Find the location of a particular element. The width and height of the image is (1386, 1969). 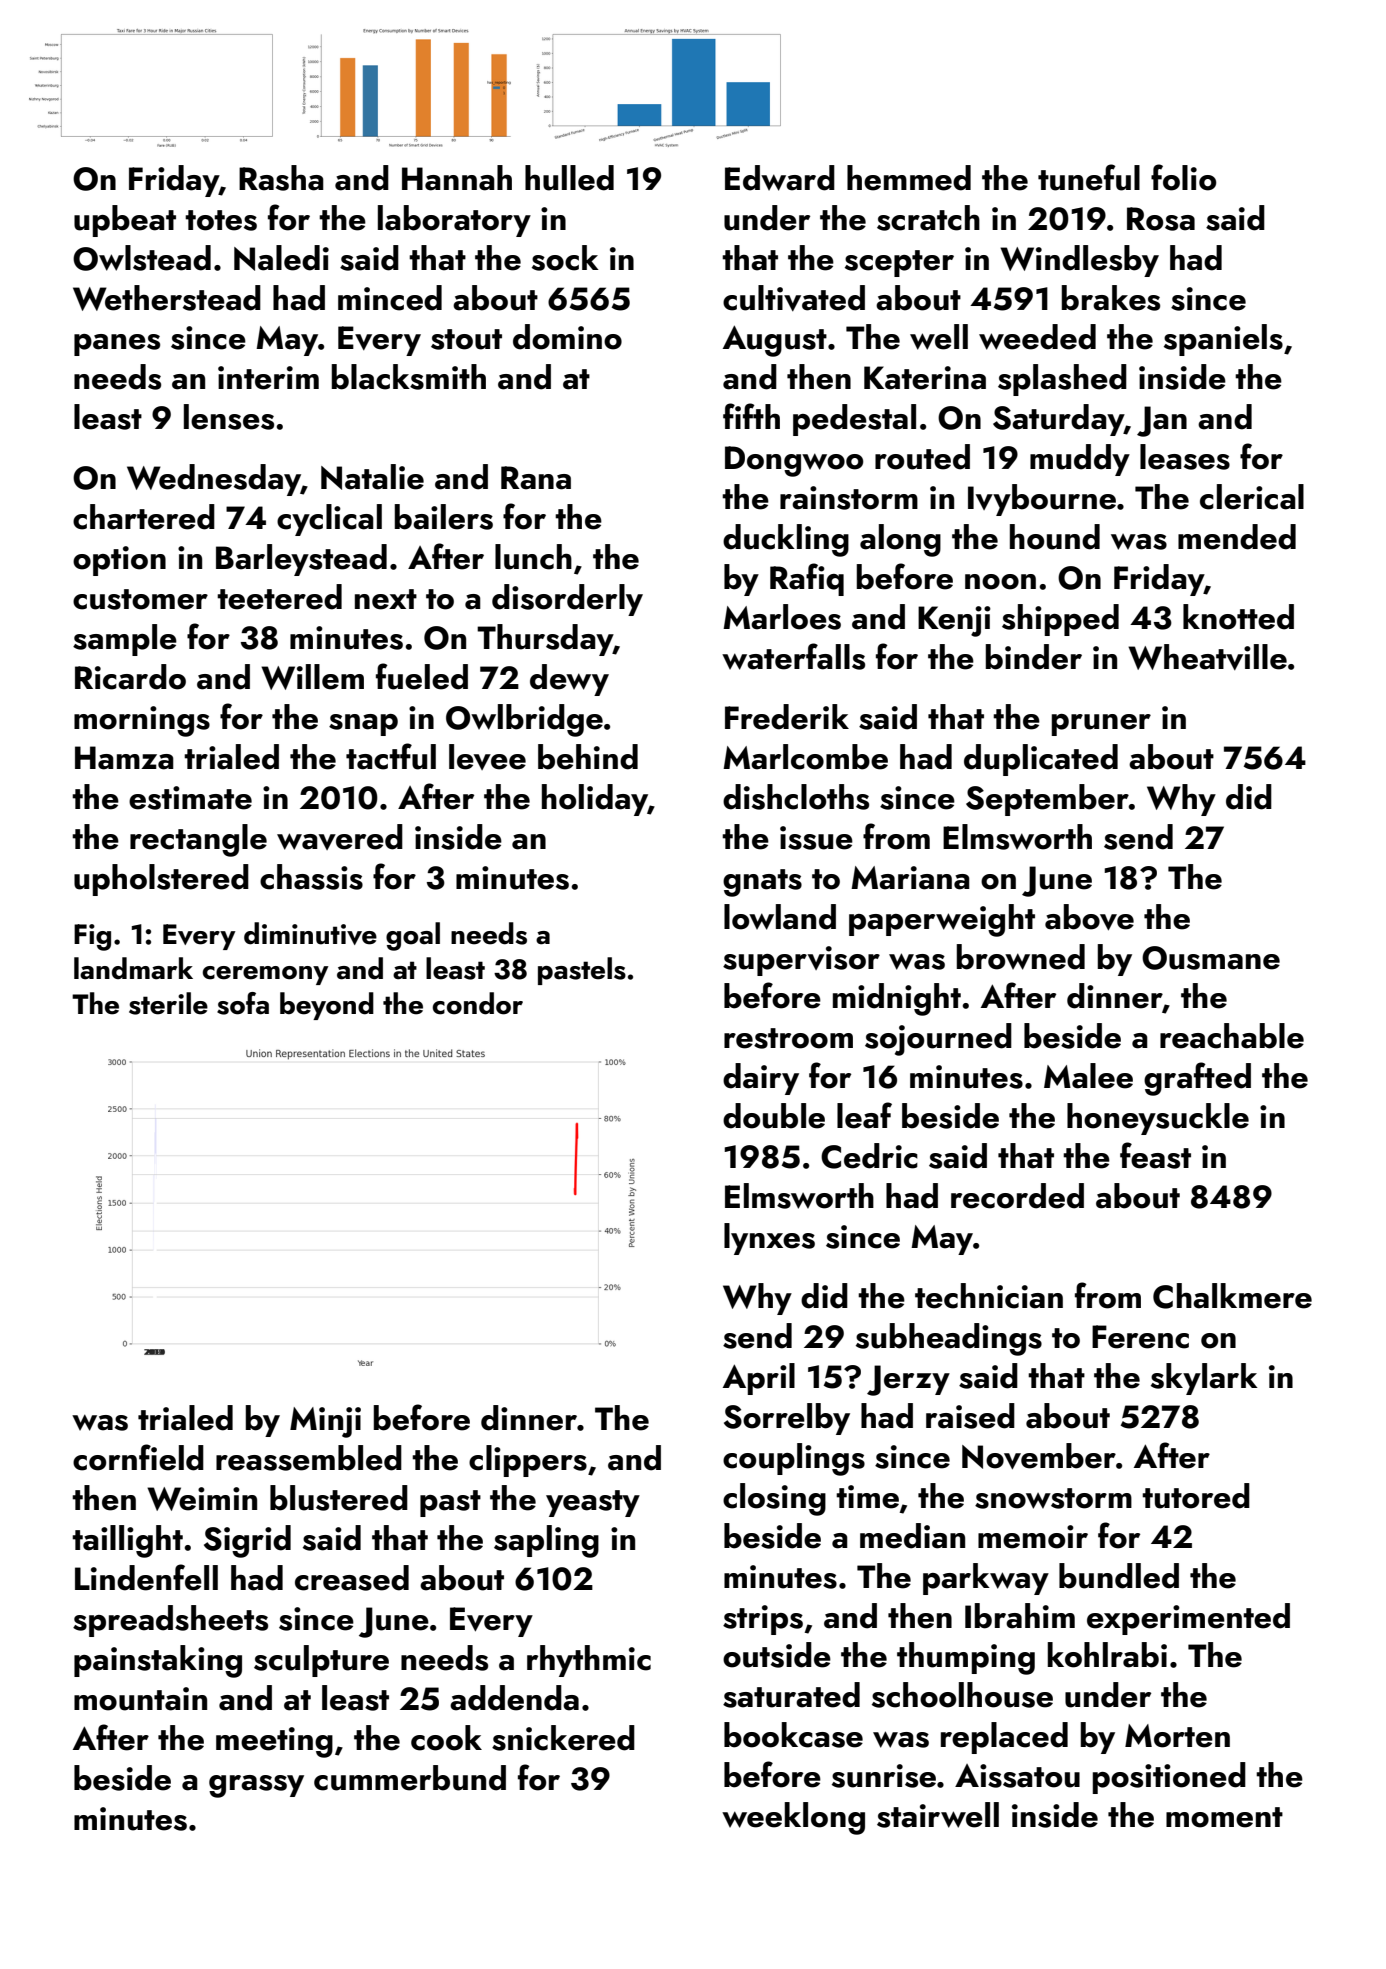

minced is located at coordinates (390, 298).
